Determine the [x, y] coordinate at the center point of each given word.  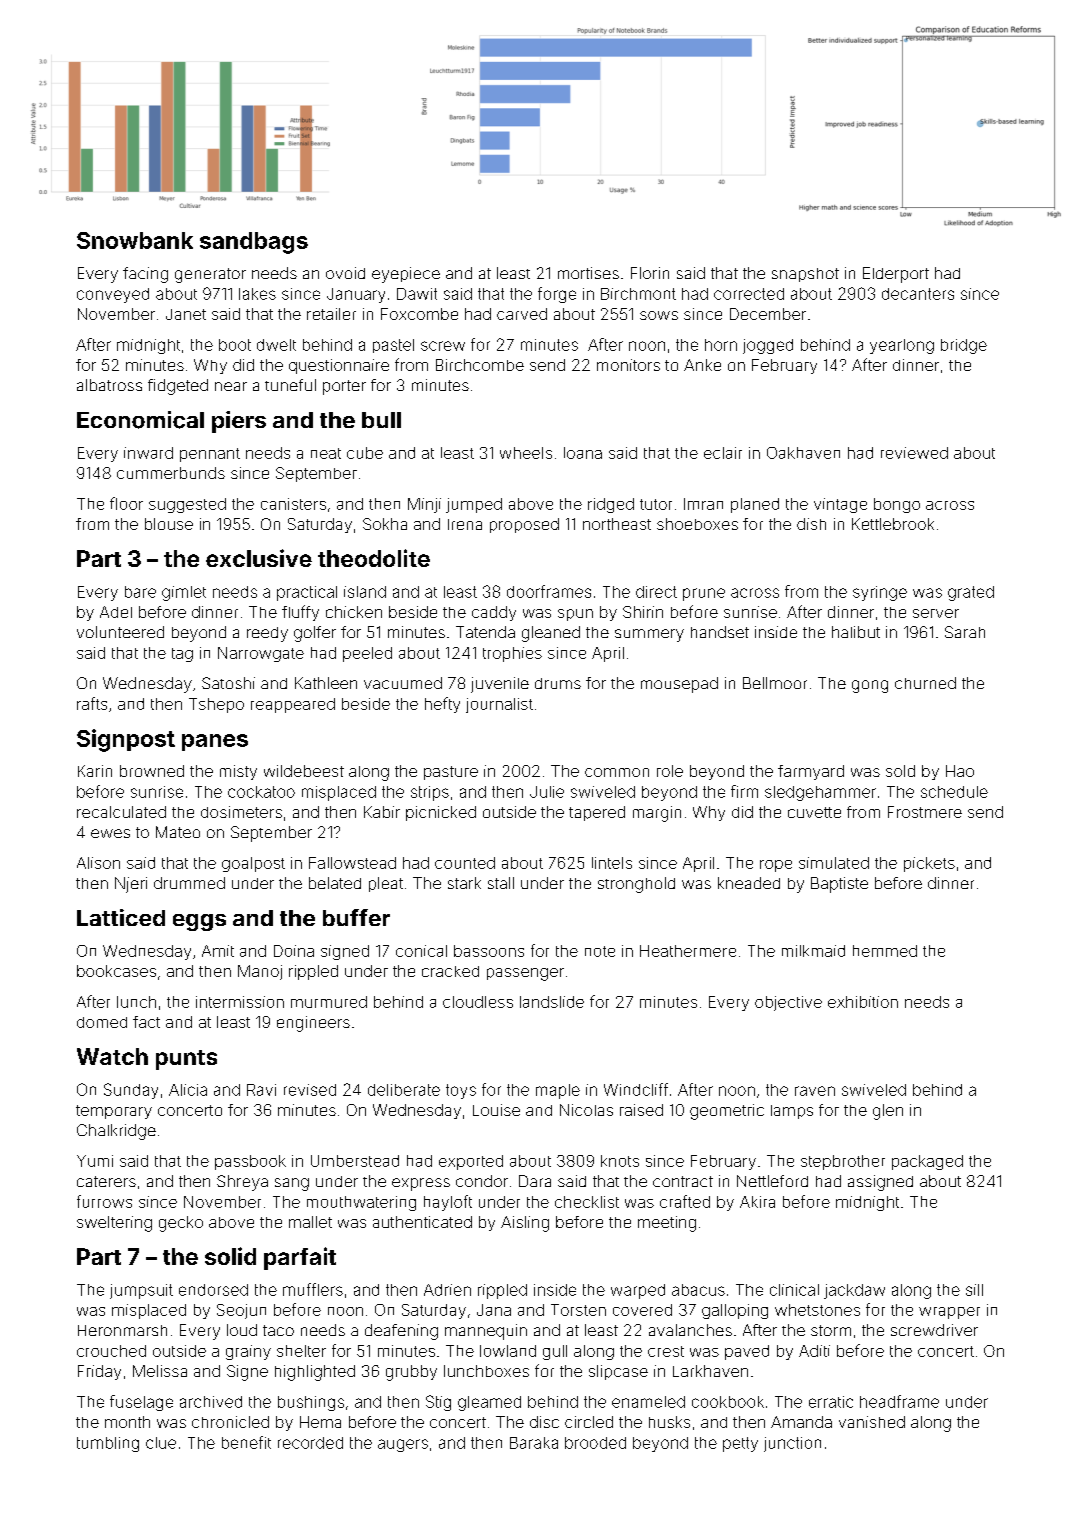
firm [744, 791]
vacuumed [403, 683]
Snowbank [135, 240]
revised [310, 1090]
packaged [927, 1162]
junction [792, 1444]
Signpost [126, 740]
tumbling [108, 1444]
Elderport [896, 275]
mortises [588, 273]
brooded [595, 1443]
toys [461, 1091]
